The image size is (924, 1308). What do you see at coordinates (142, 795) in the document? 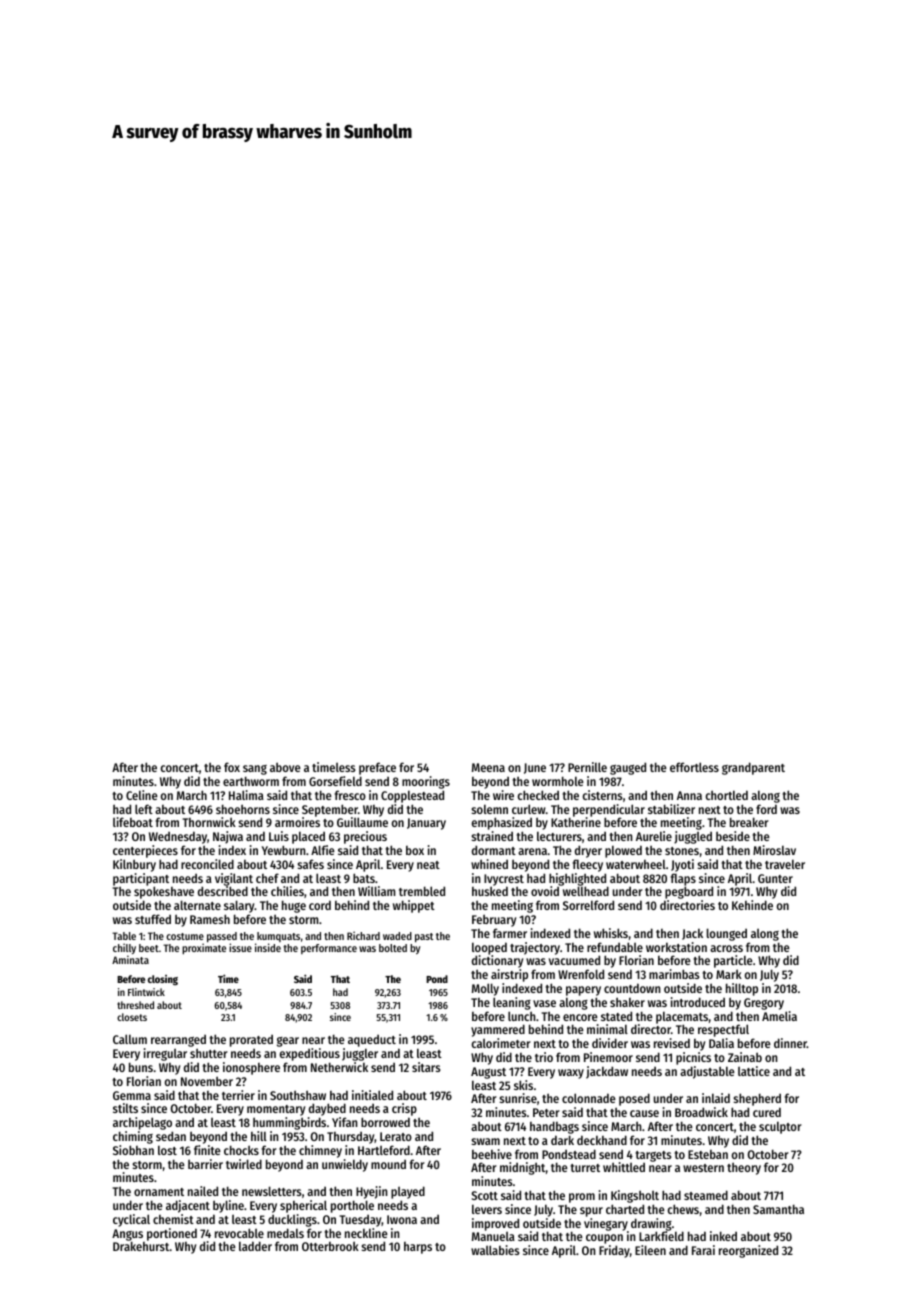
I see `Celine` at bounding box center [142, 795].
